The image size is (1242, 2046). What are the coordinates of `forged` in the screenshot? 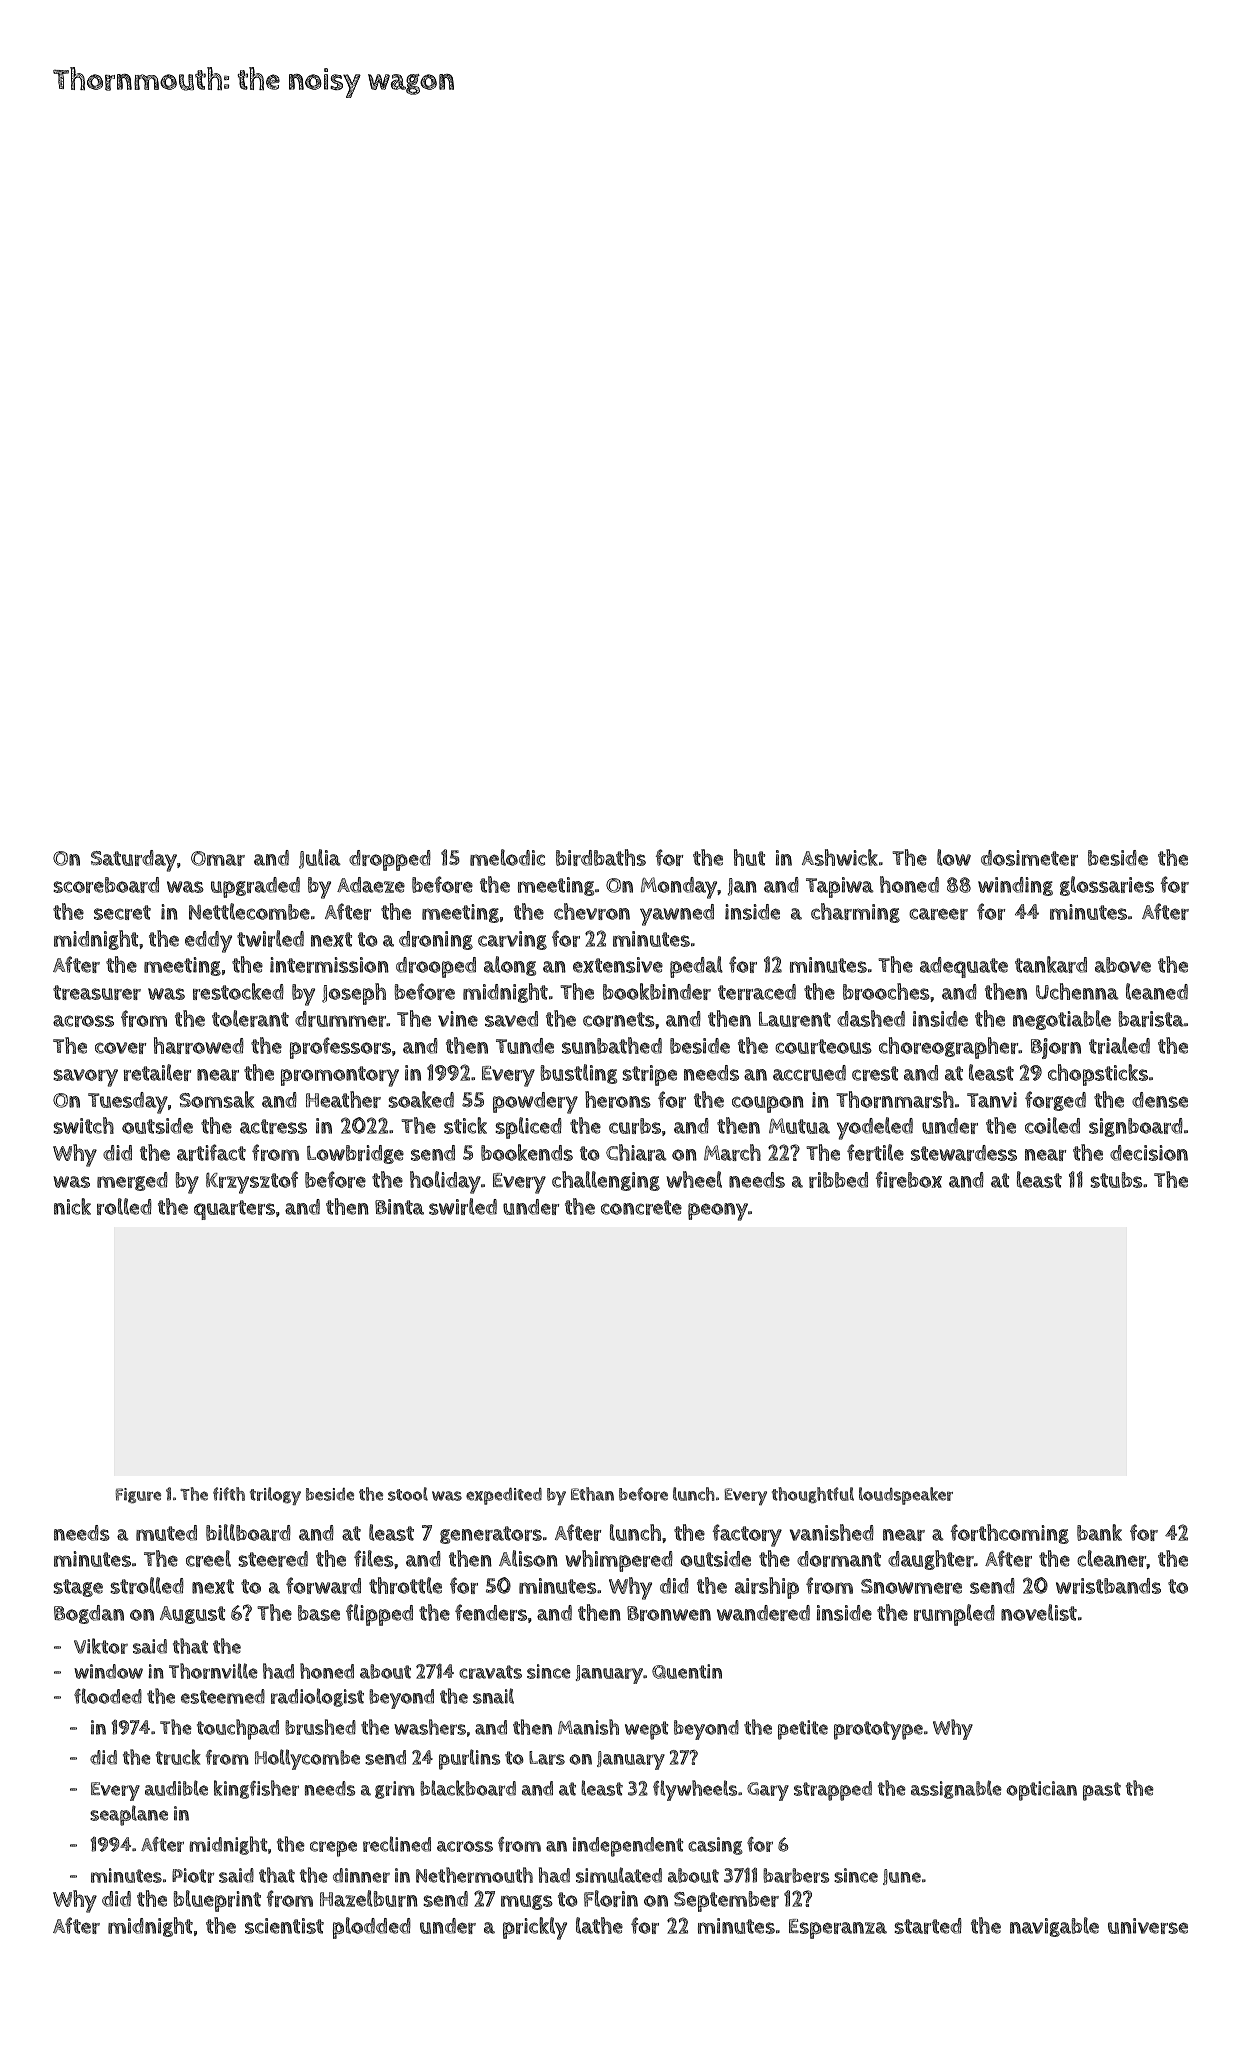 It's located at (1055, 1101).
